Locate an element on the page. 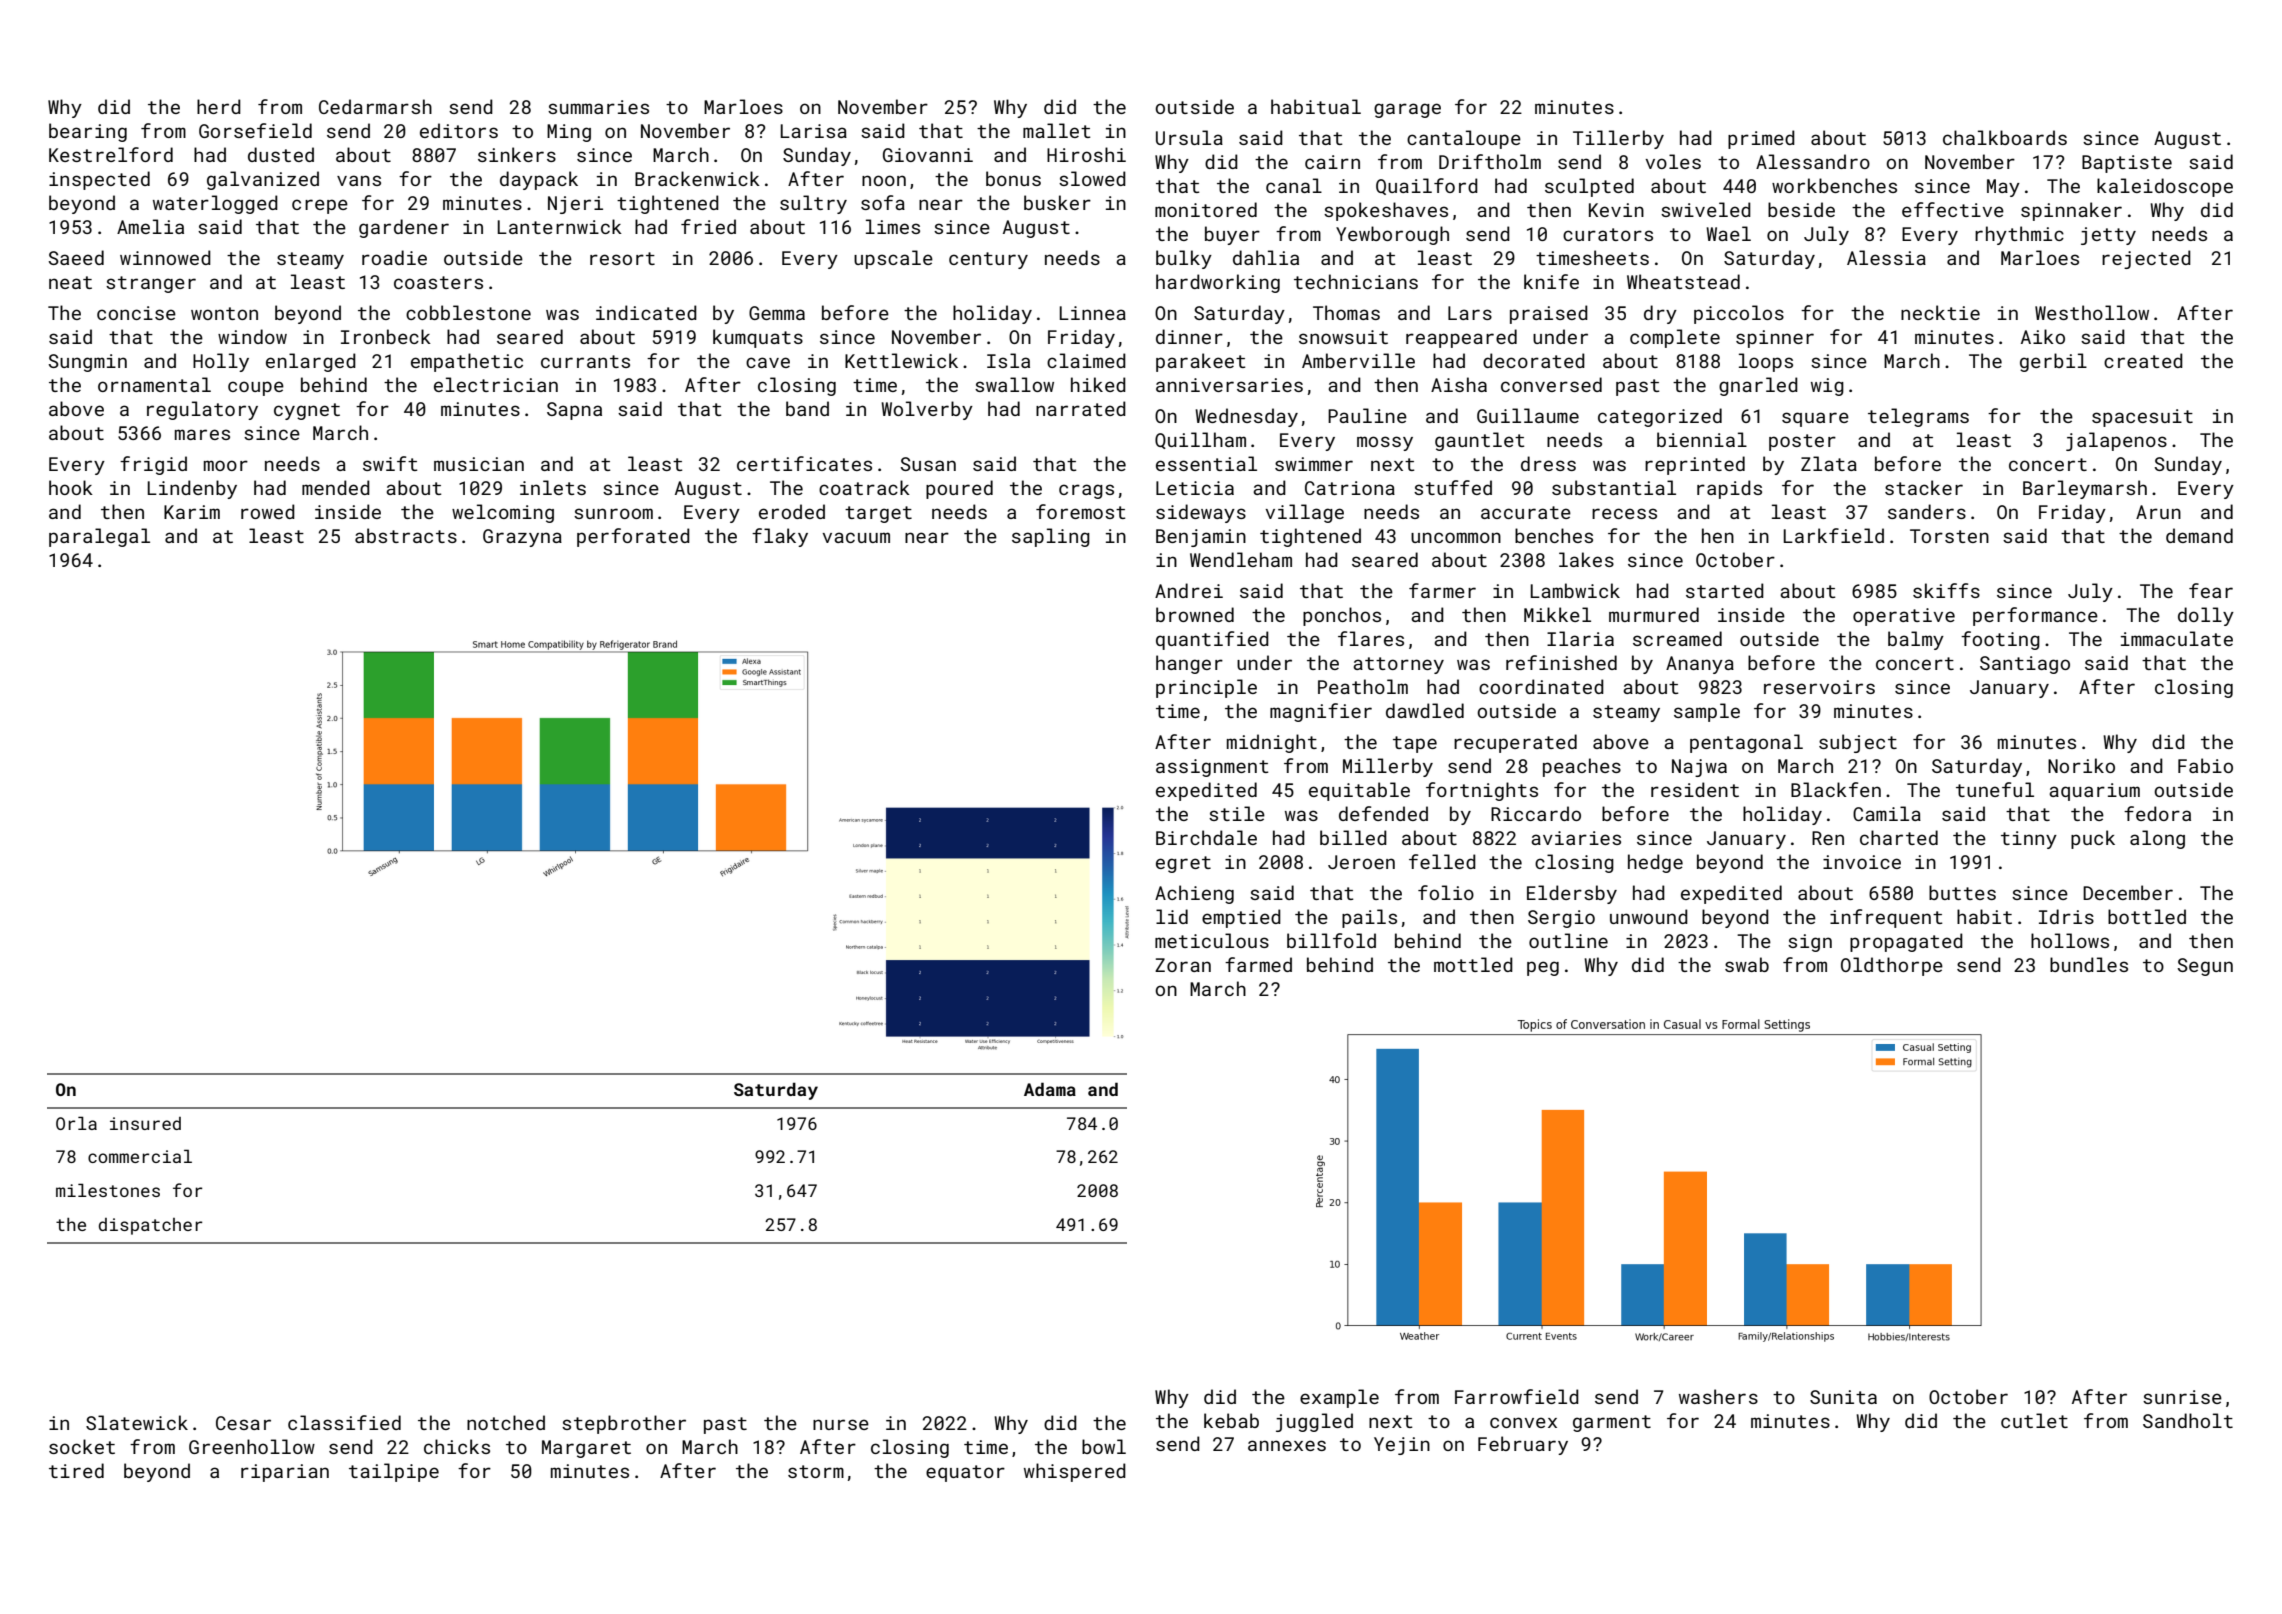  primed is located at coordinates (1761, 139).
